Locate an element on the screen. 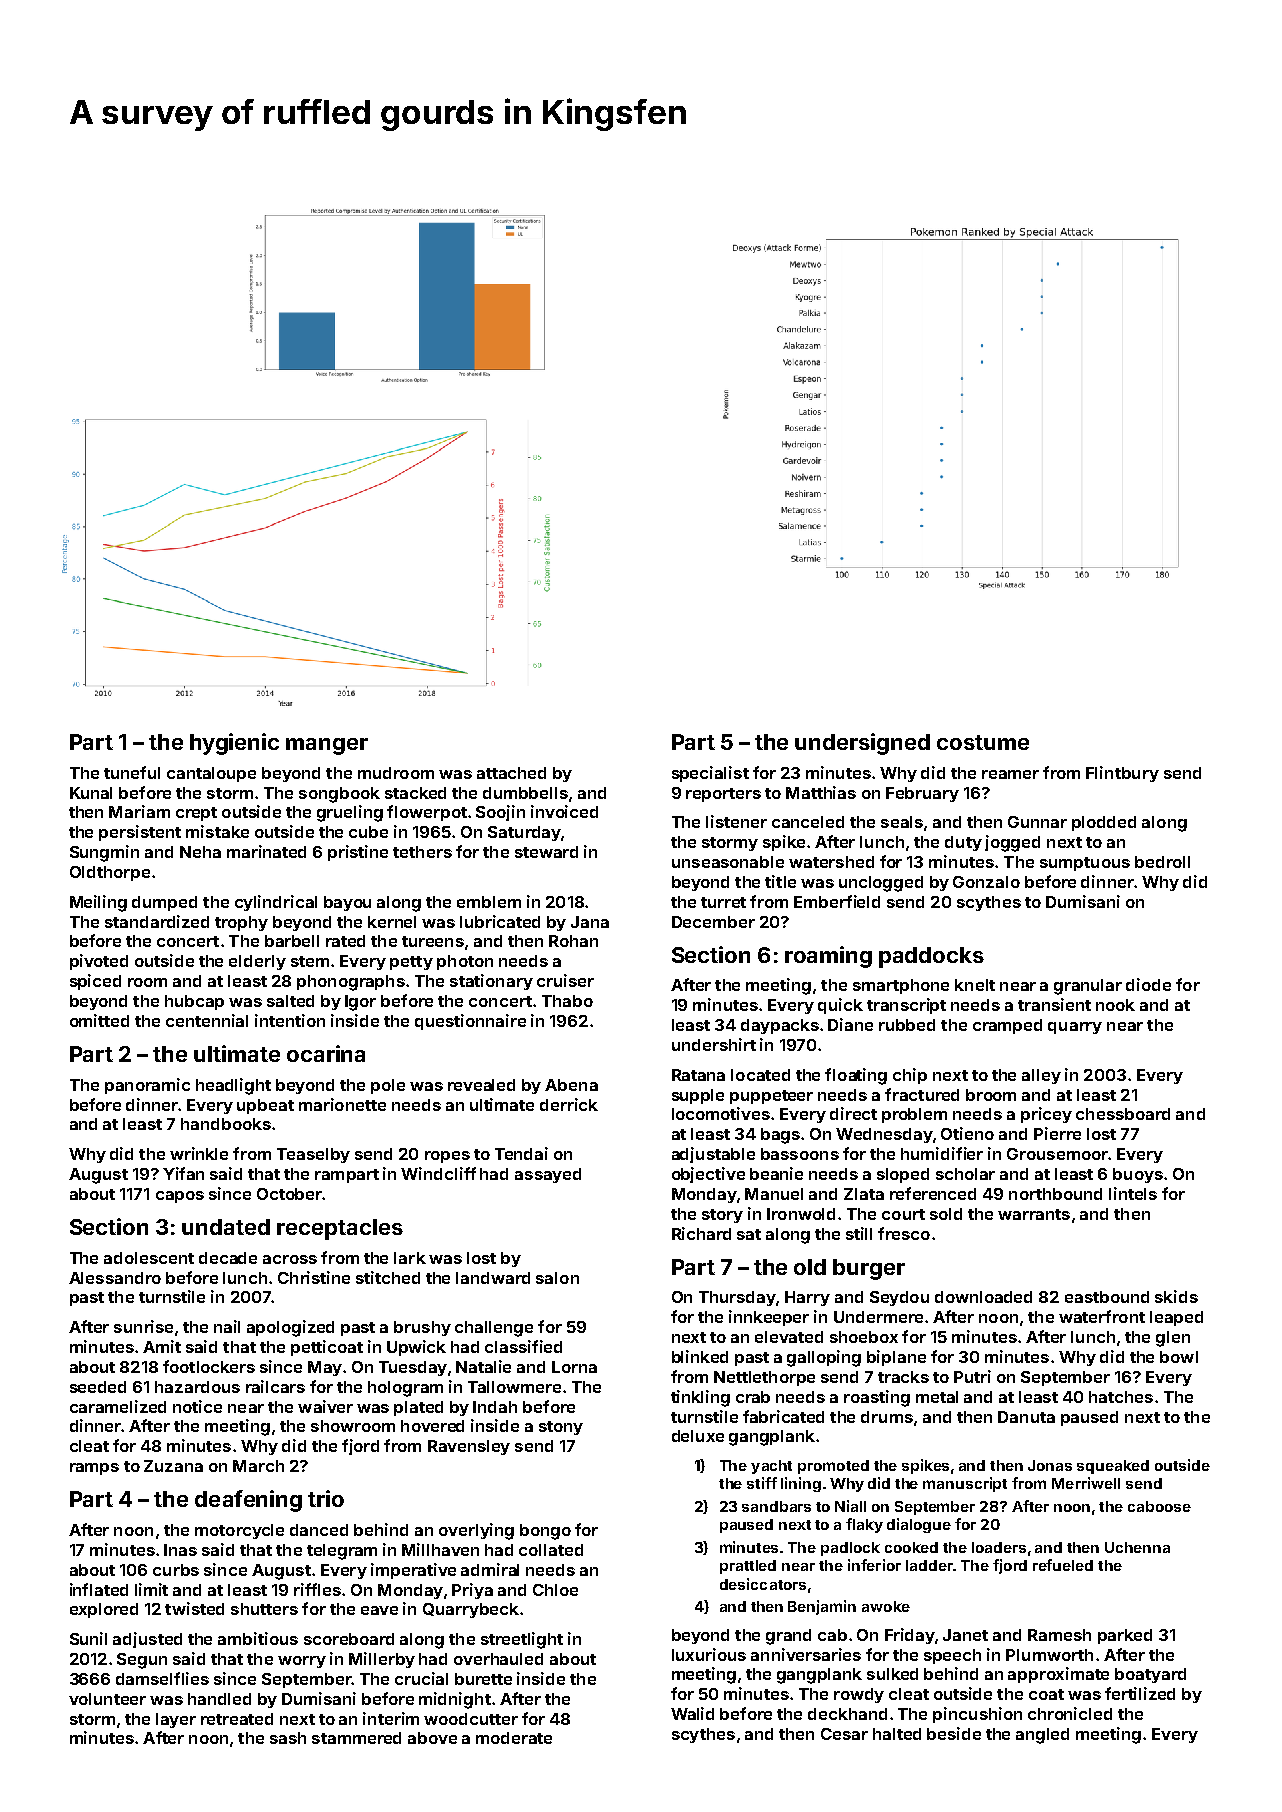 The height and width of the screenshot is (1812, 1282). moderate is located at coordinates (514, 1738).
